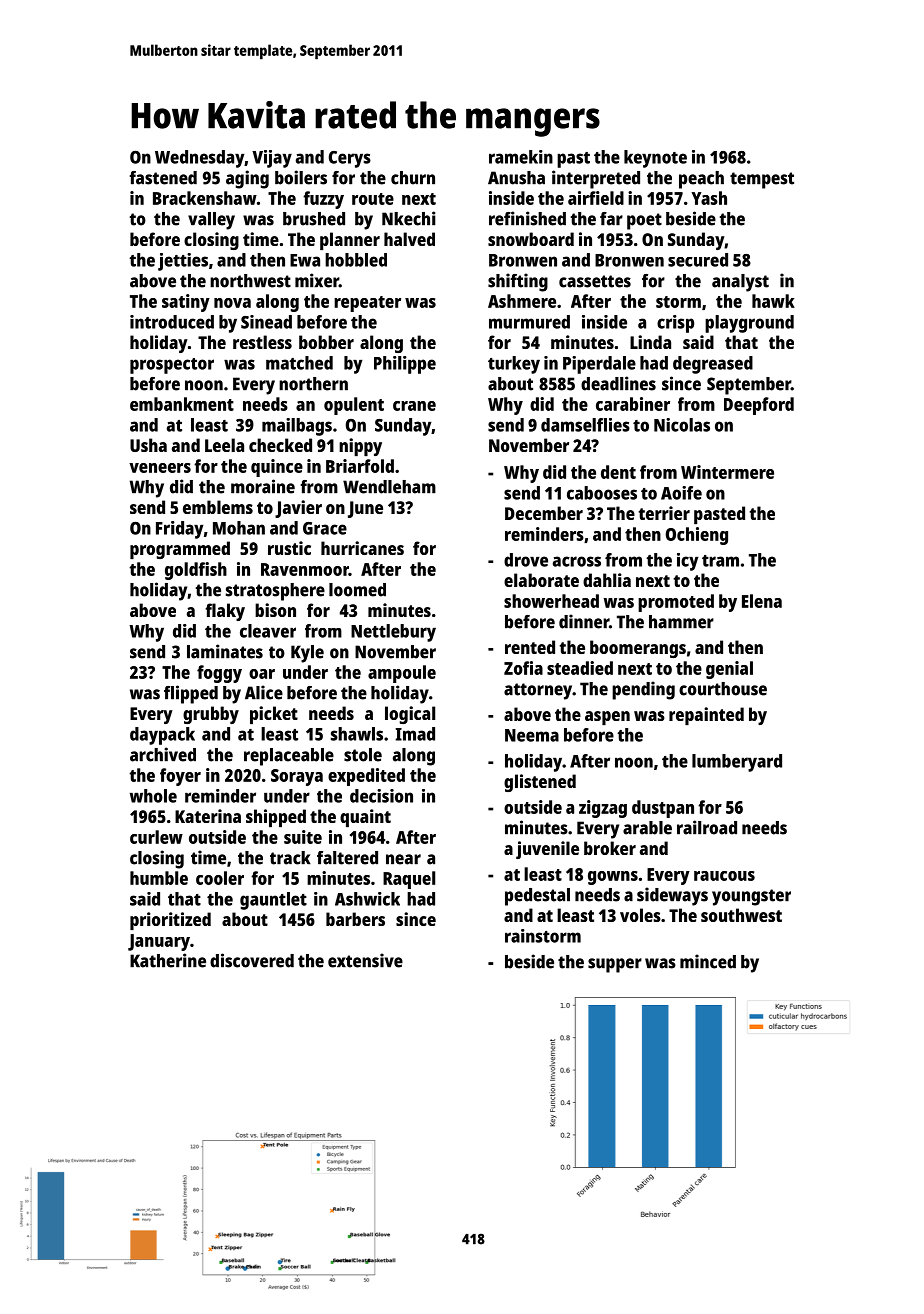  I want to click on Katherine, so click(168, 960).
